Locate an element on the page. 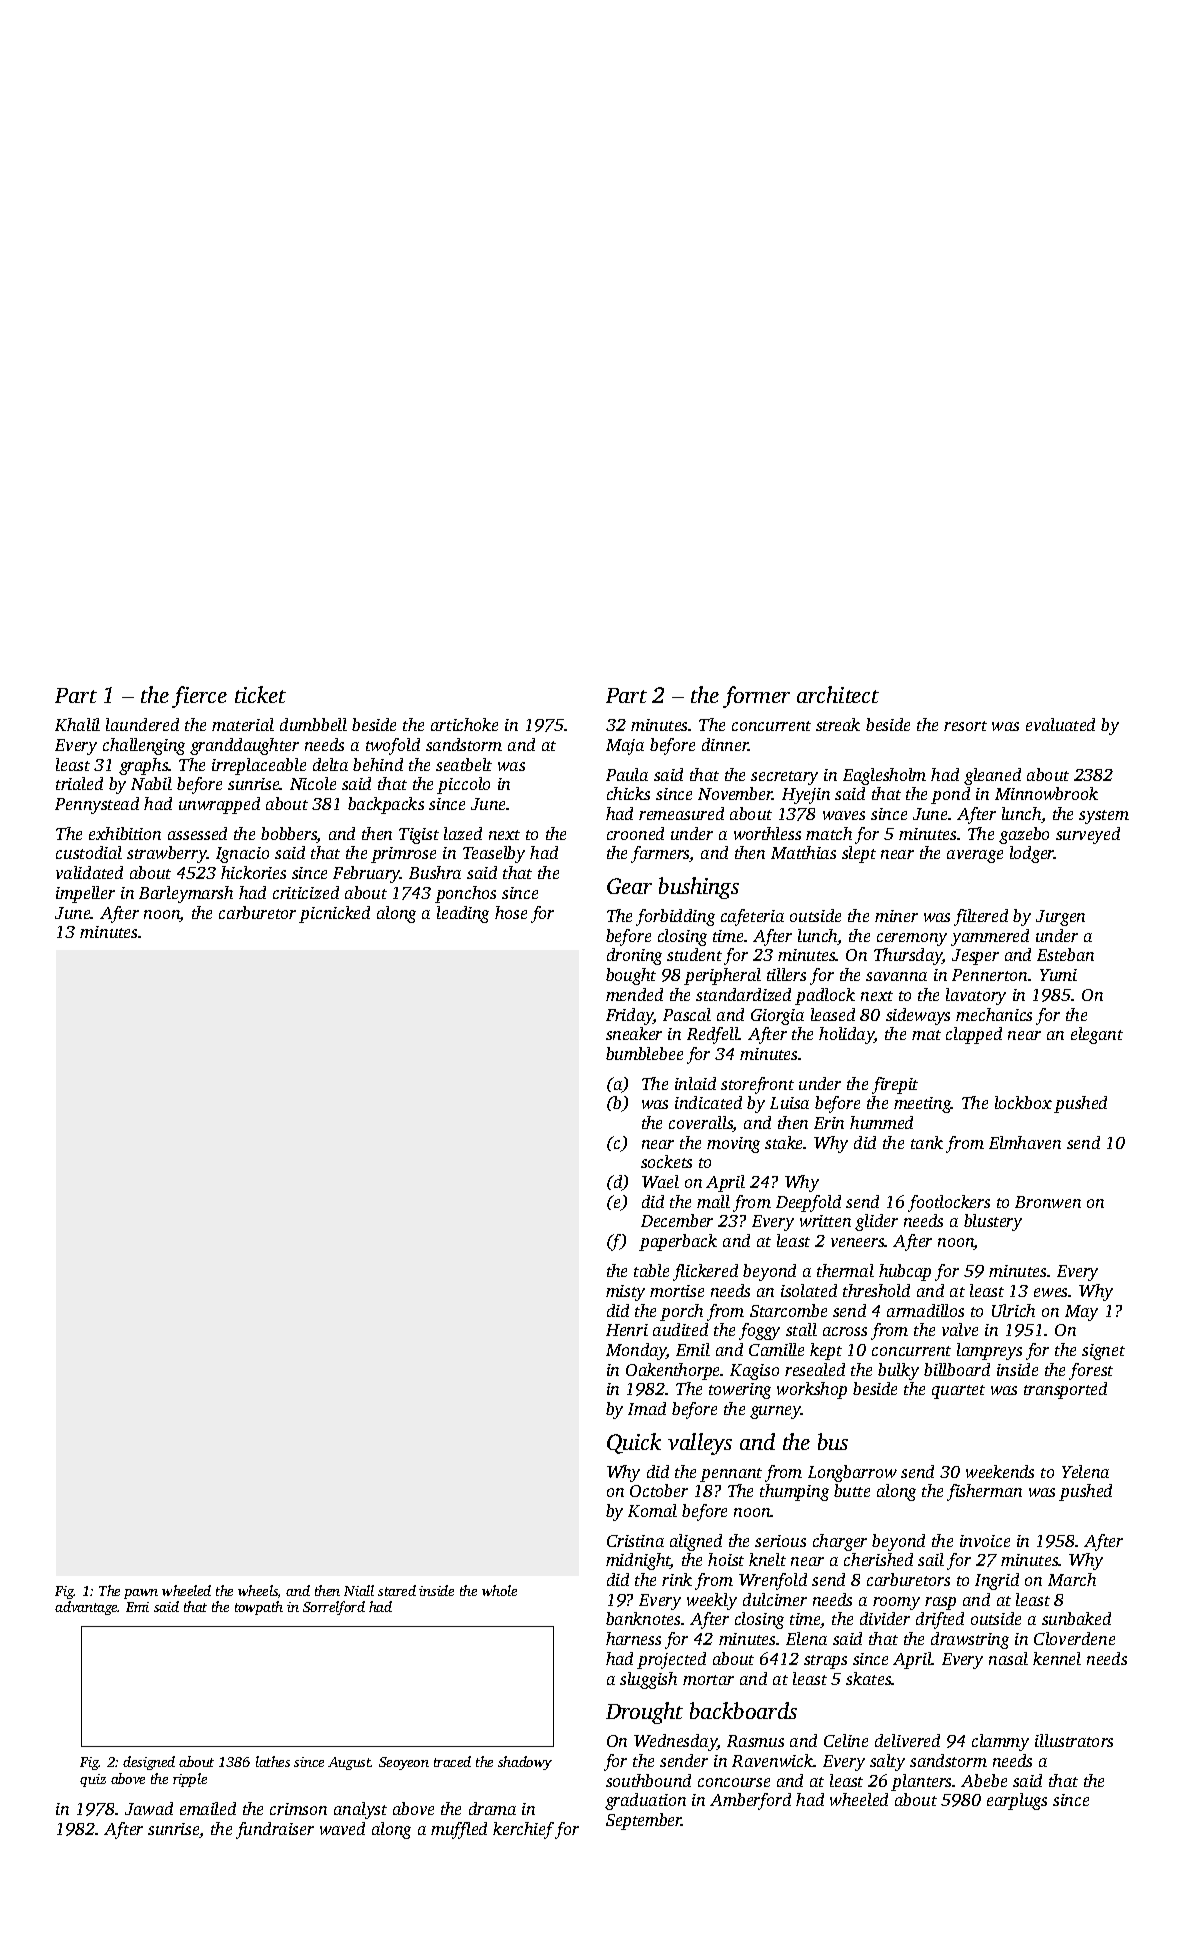 This image has height=1952, width=1185. fundraiser is located at coordinates (275, 1830).
